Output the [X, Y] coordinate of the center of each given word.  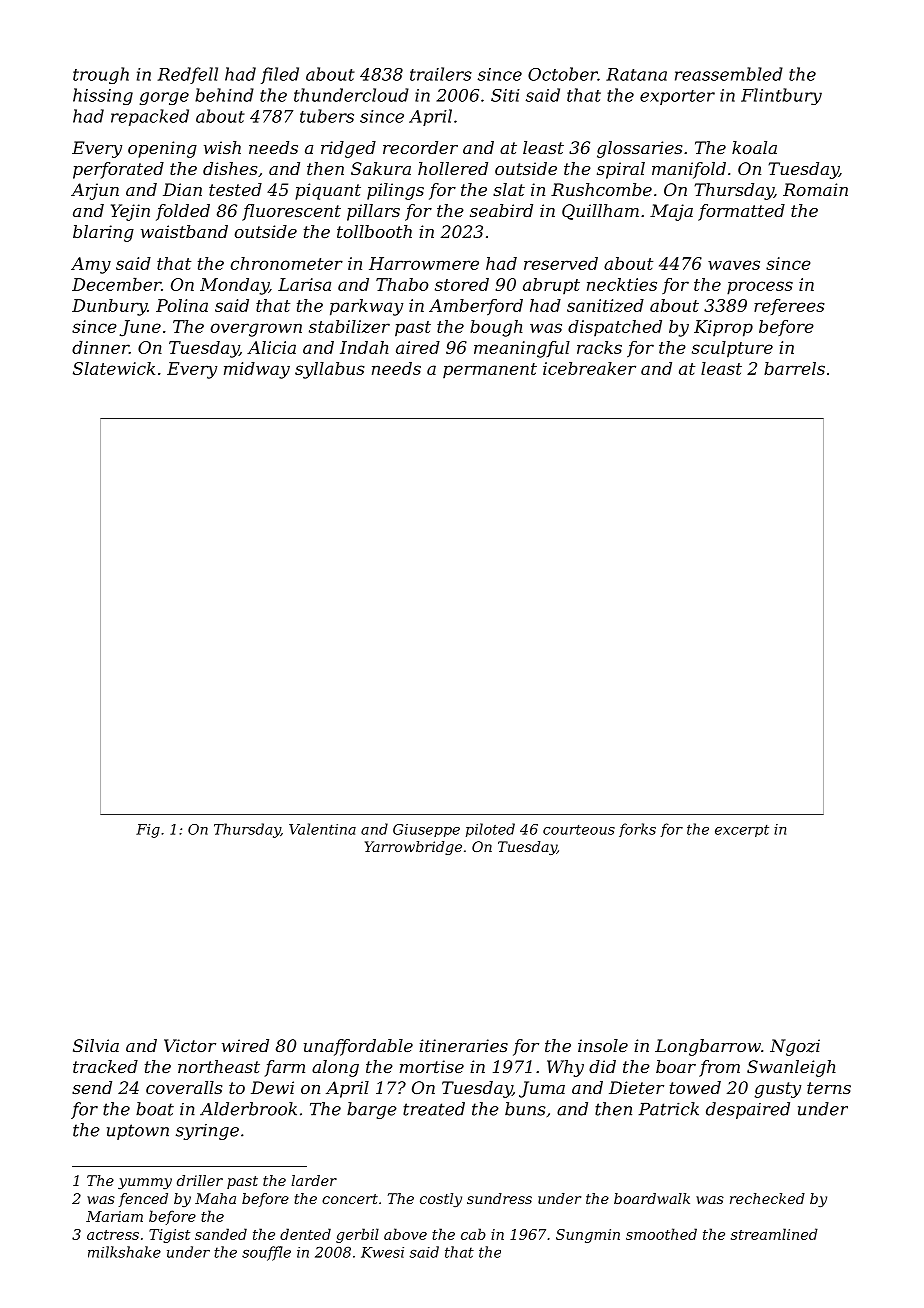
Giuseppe [426, 830]
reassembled [729, 74]
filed [280, 75]
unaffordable [358, 1047]
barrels [794, 368]
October [563, 74]
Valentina [322, 829]
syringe [207, 1132]
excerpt [742, 830]
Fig [148, 831]
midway [257, 370]
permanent [490, 370]
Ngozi [795, 1047]
